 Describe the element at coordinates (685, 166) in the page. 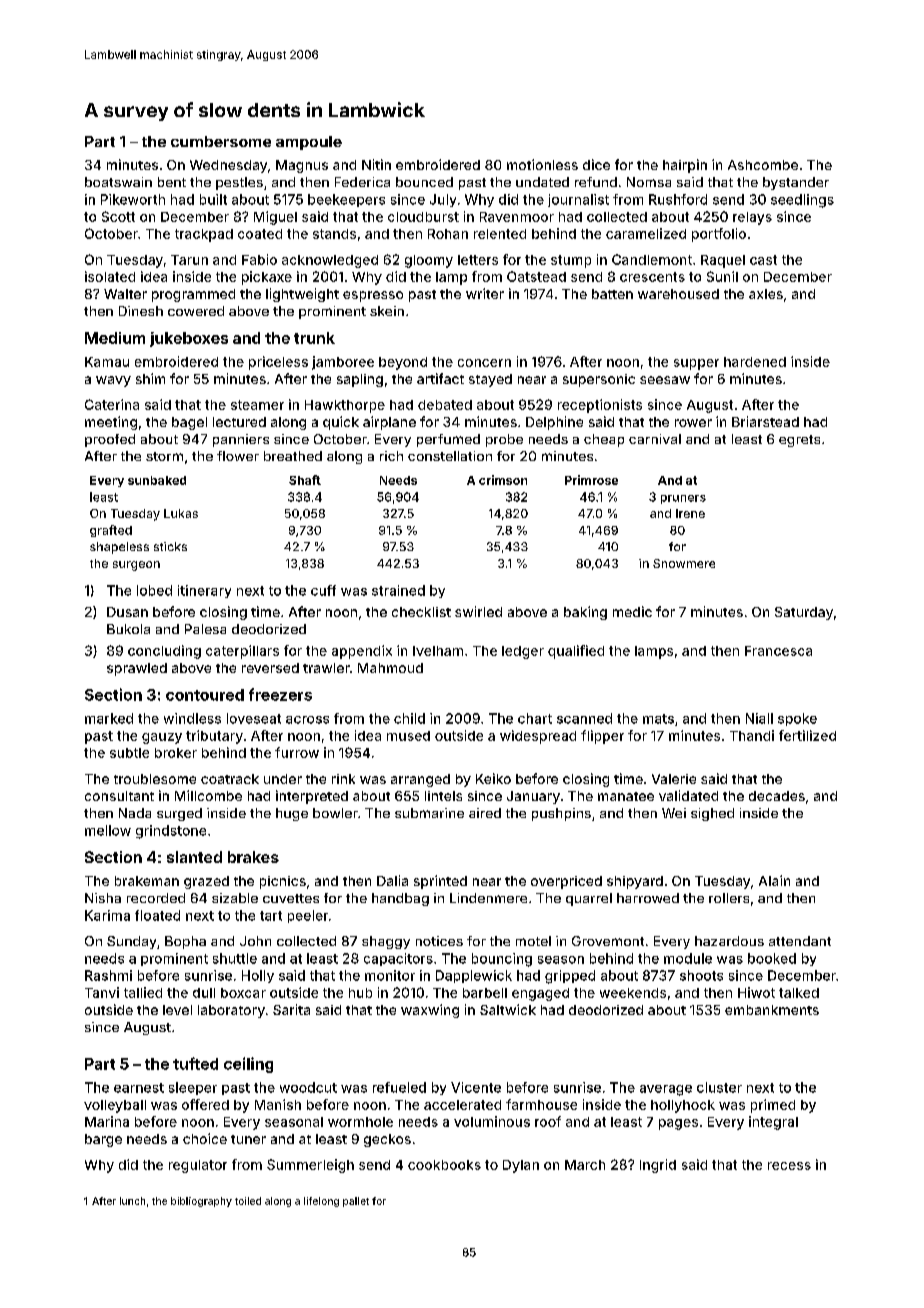

I see `hairpin` at that location.
